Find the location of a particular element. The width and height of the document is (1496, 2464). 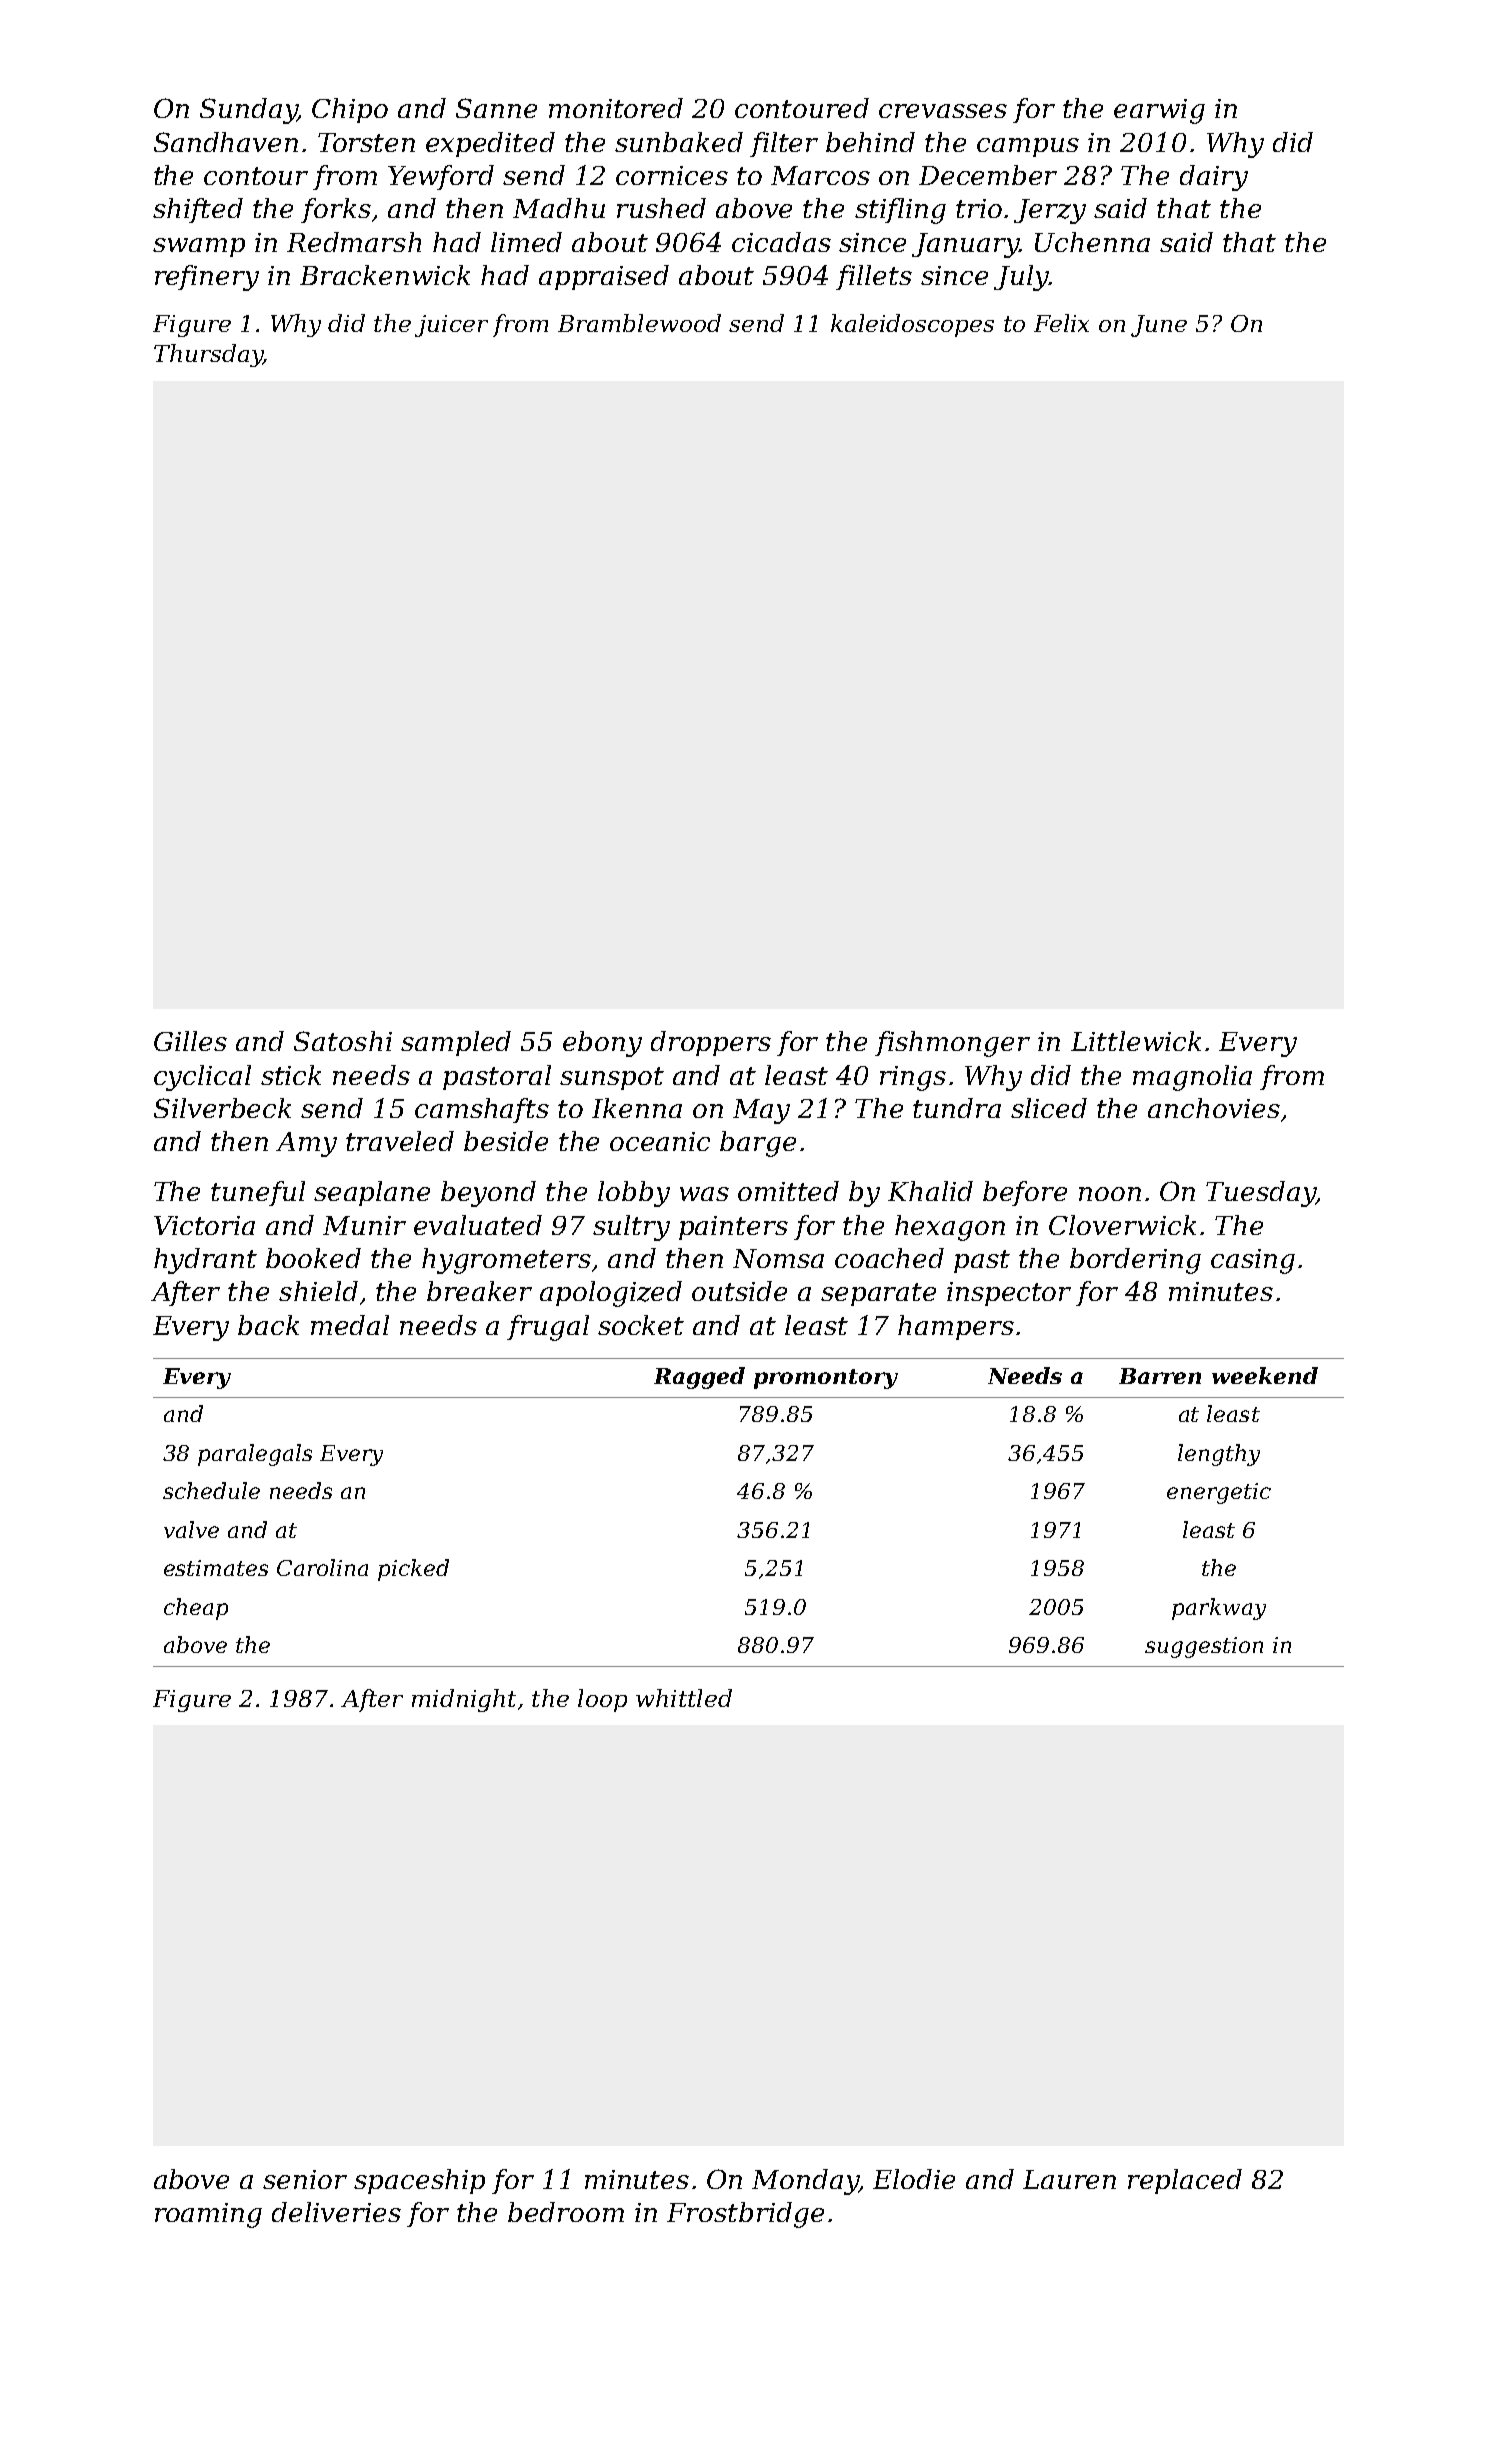

Satoshi is located at coordinates (343, 1041).
